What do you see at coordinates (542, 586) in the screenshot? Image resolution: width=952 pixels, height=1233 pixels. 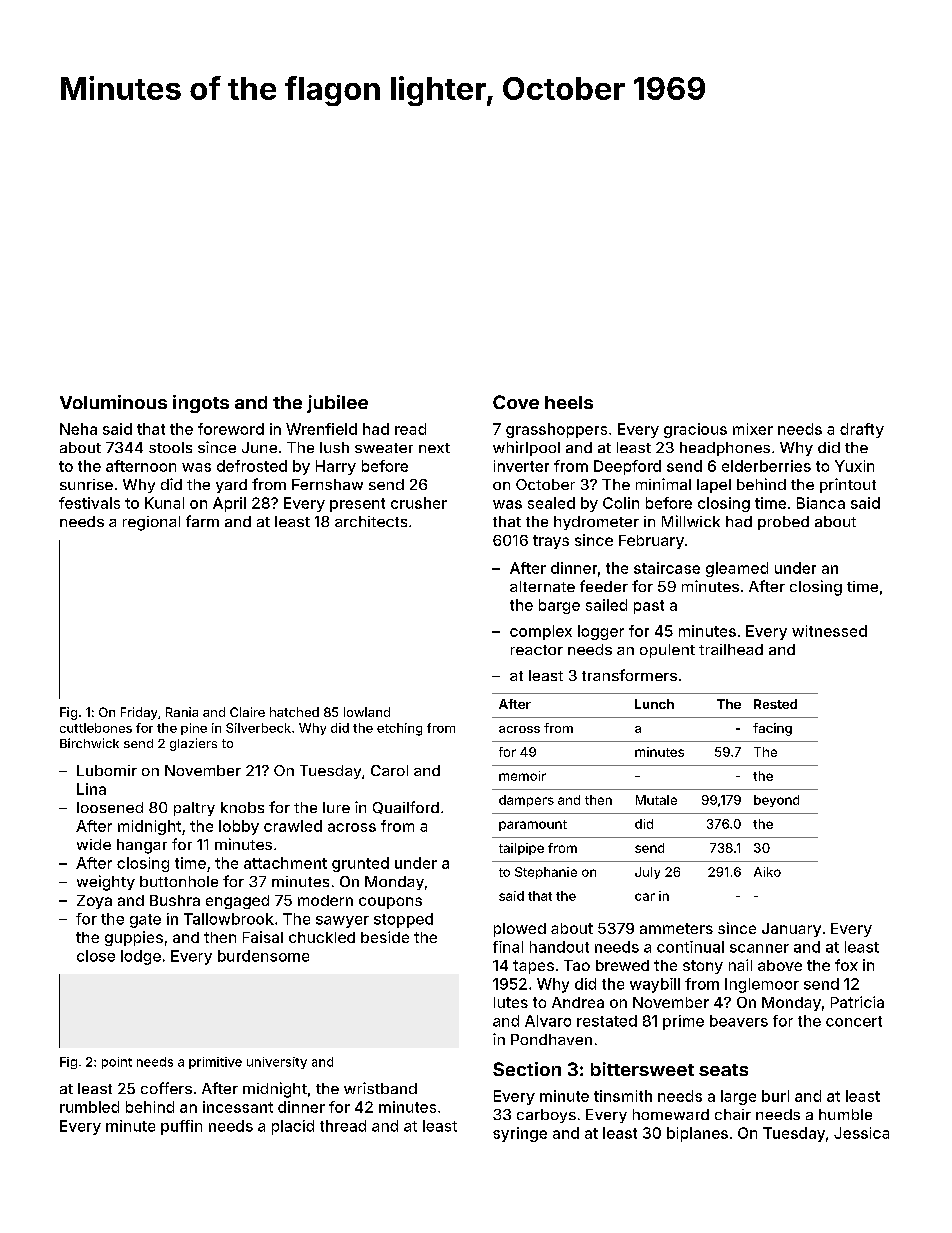 I see `alternate` at bounding box center [542, 586].
